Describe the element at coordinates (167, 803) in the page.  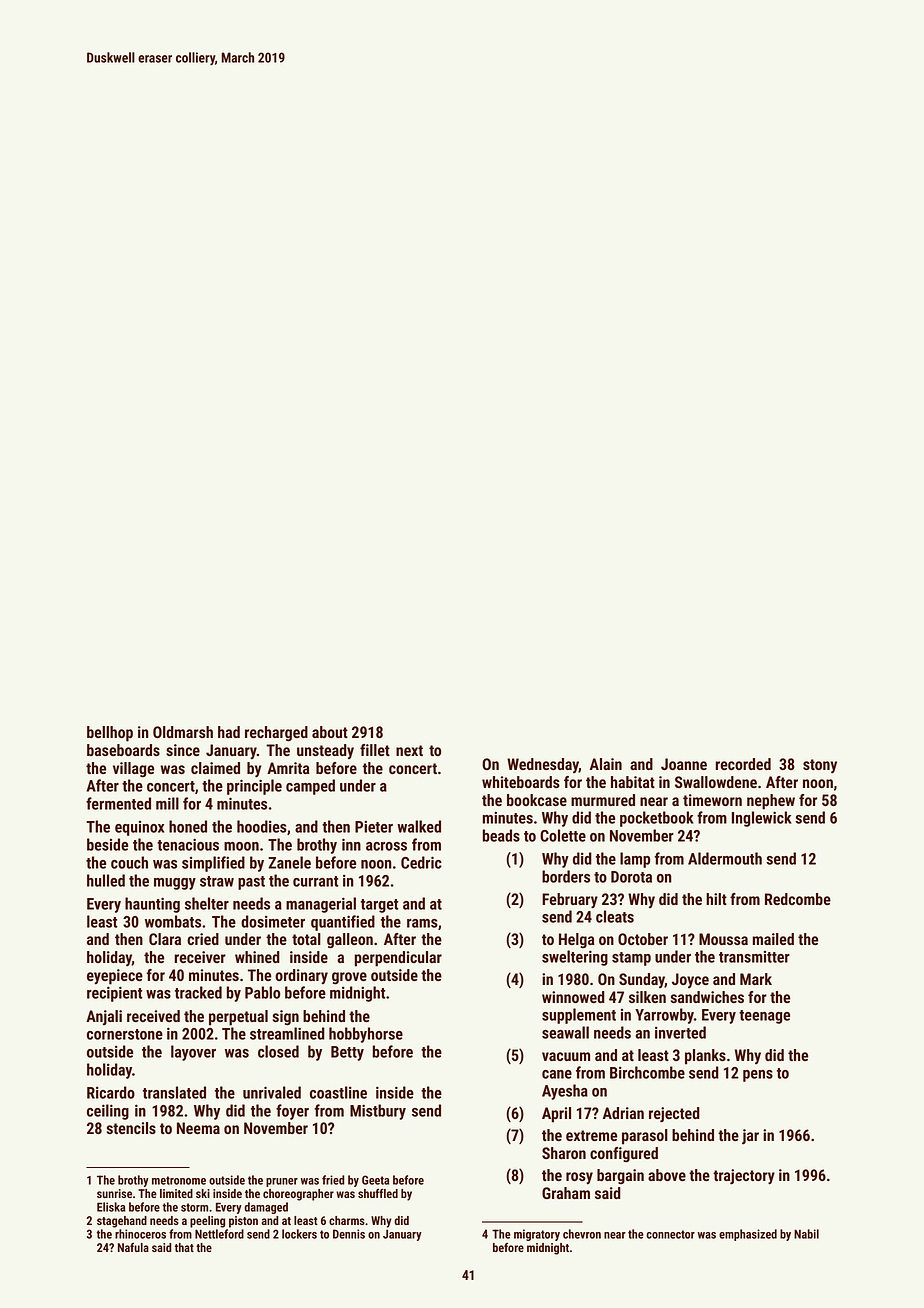
I see `mill` at that location.
